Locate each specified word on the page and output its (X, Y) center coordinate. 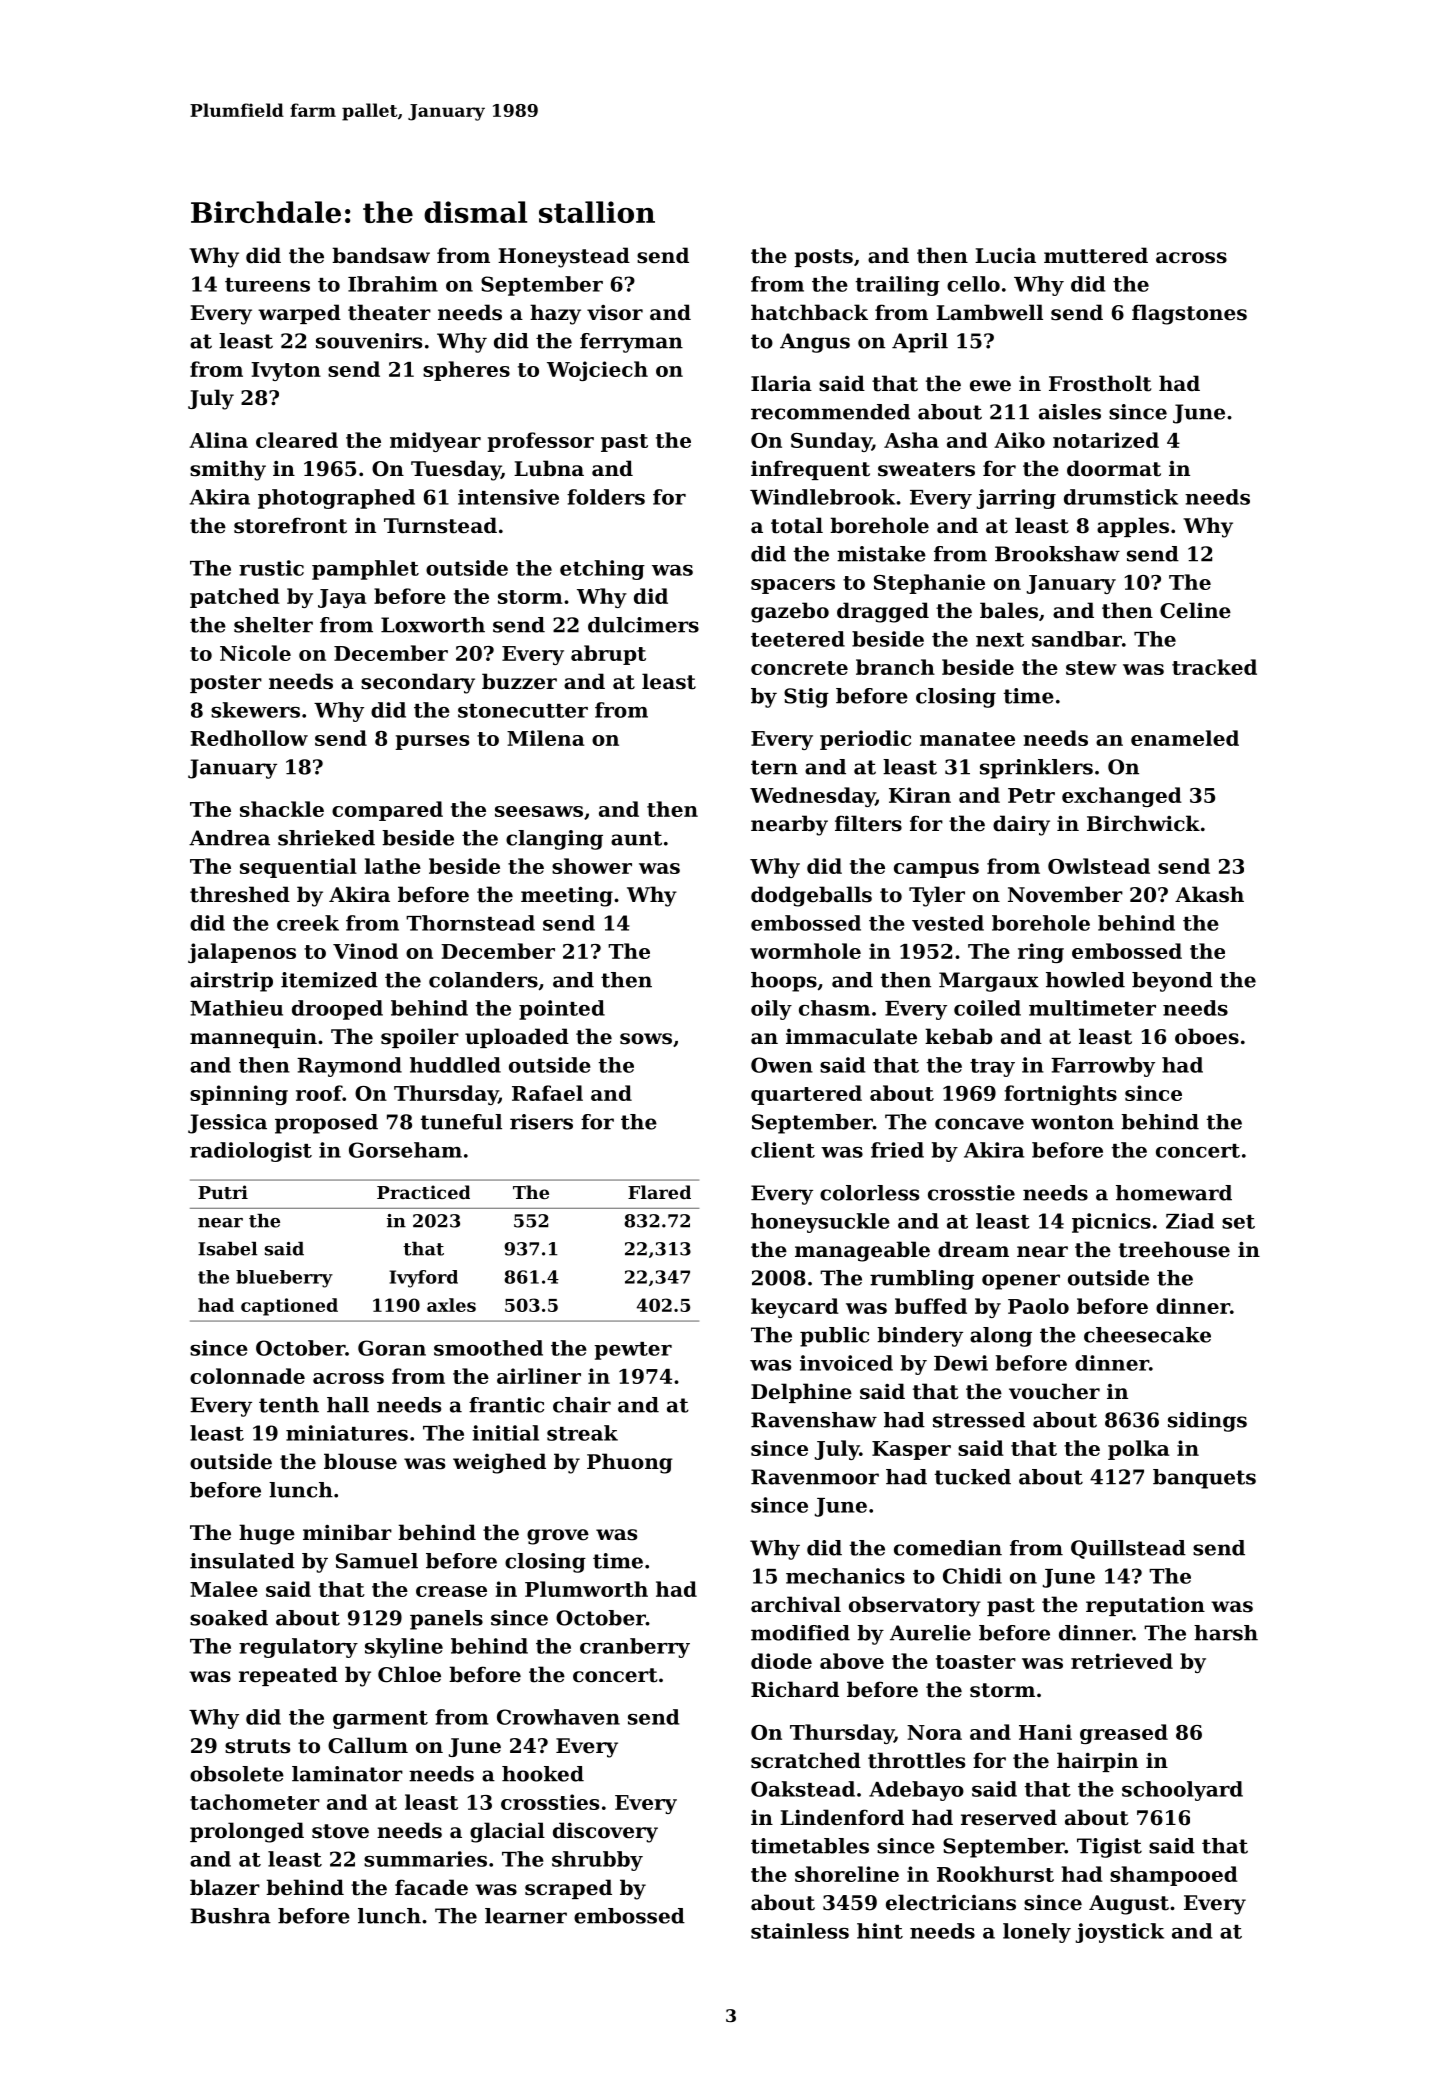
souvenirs (369, 341)
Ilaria (781, 383)
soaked (229, 1618)
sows (646, 1039)
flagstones (1189, 314)
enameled (1185, 738)
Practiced (423, 1192)
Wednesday (812, 797)
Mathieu (236, 1008)
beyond (1172, 982)
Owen (782, 1065)
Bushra (230, 1916)
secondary (418, 683)
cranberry (635, 1648)
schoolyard (1182, 1791)
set (1238, 1222)
